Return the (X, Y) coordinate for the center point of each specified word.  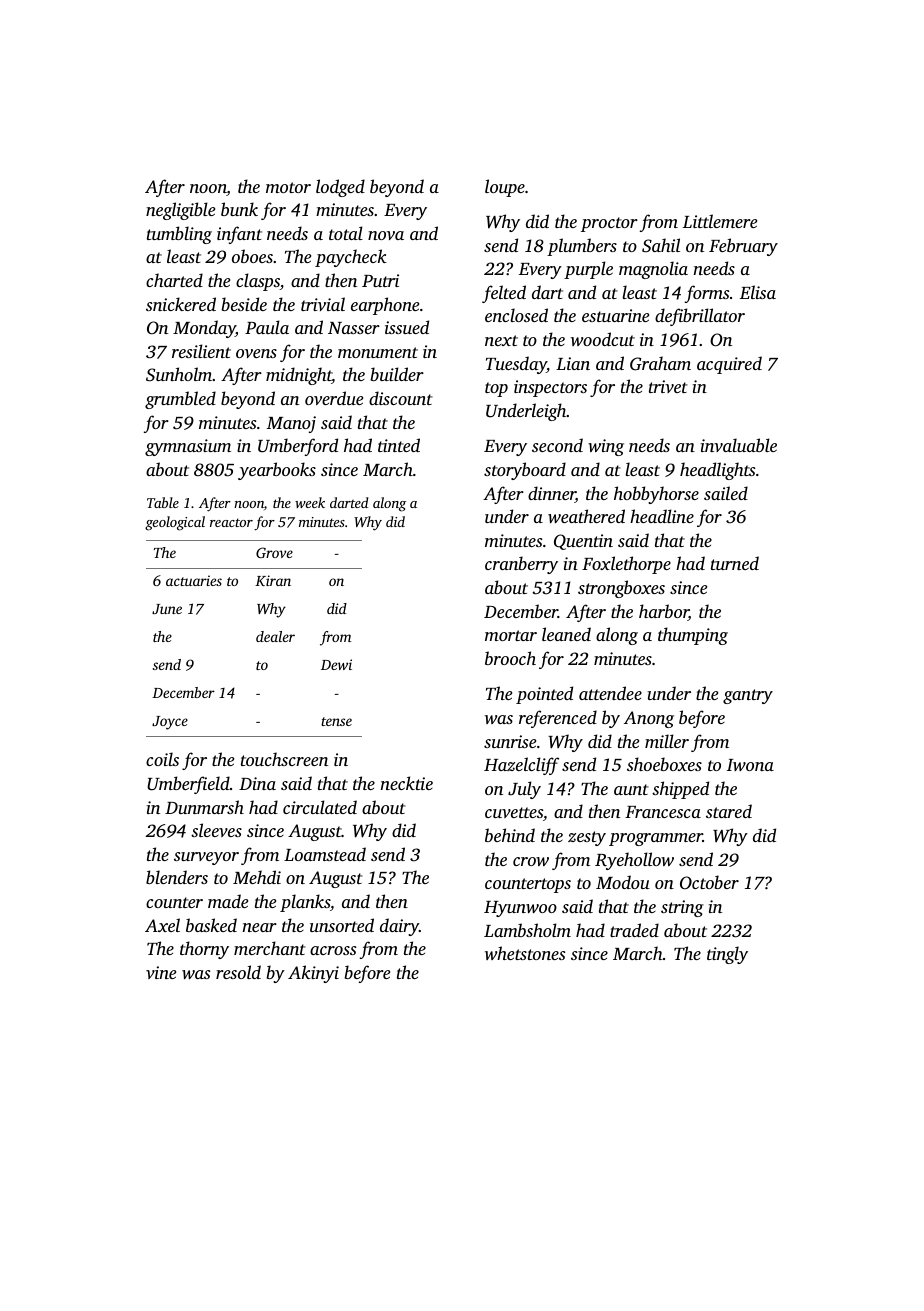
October (709, 882)
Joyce (170, 723)
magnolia (653, 270)
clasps (258, 282)
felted (504, 294)
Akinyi (313, 974)
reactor (231, 522)
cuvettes (514, 812)
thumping (693, 636)
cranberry (521, 565)
